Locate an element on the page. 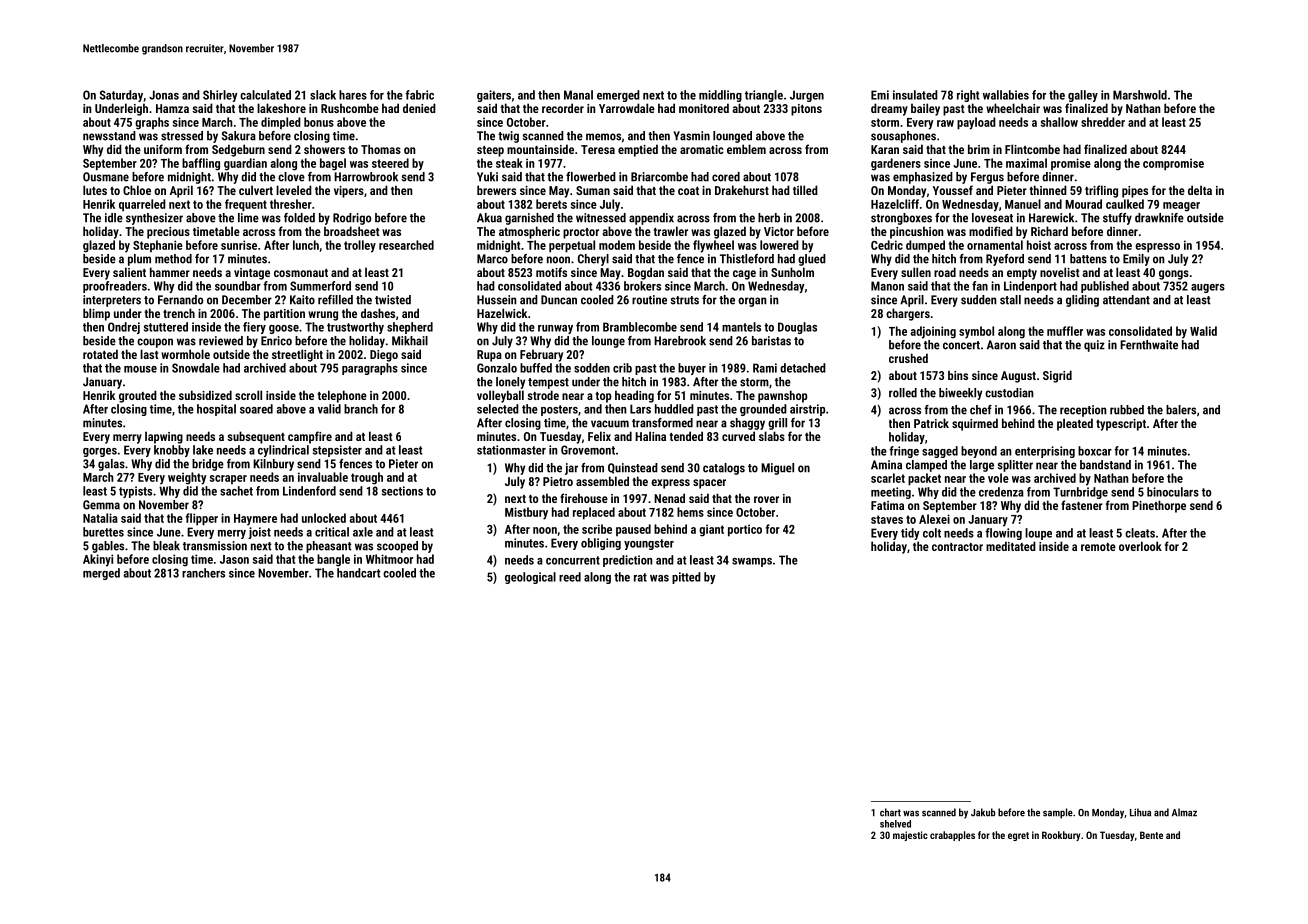 This page has width=1308, height=924. ranchers is located at coordinates (203, 573).
